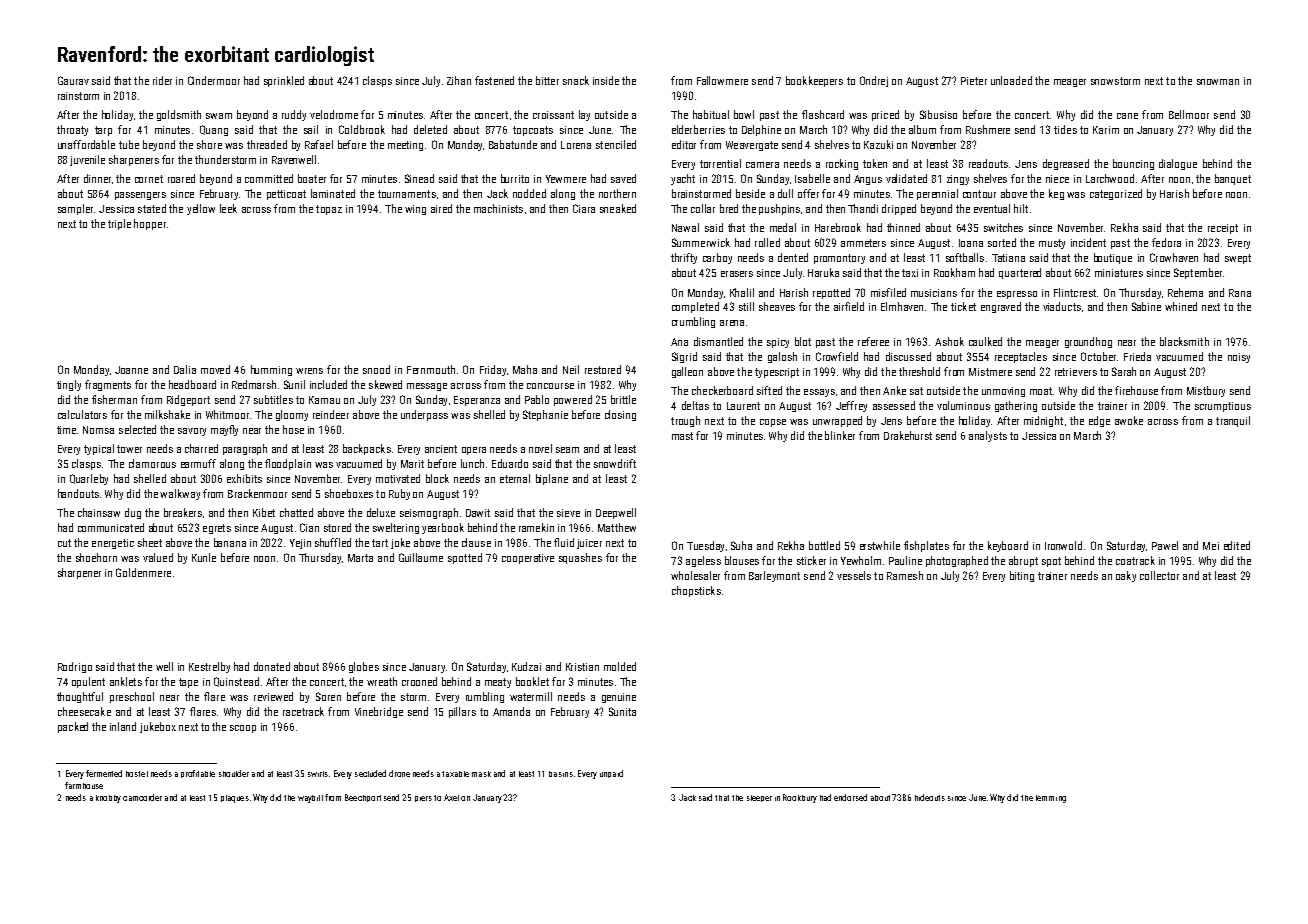  What do you see at coordinates (526, 666) in the screenshot?
I see `Kudzai` at bounding box center [526, 666].
